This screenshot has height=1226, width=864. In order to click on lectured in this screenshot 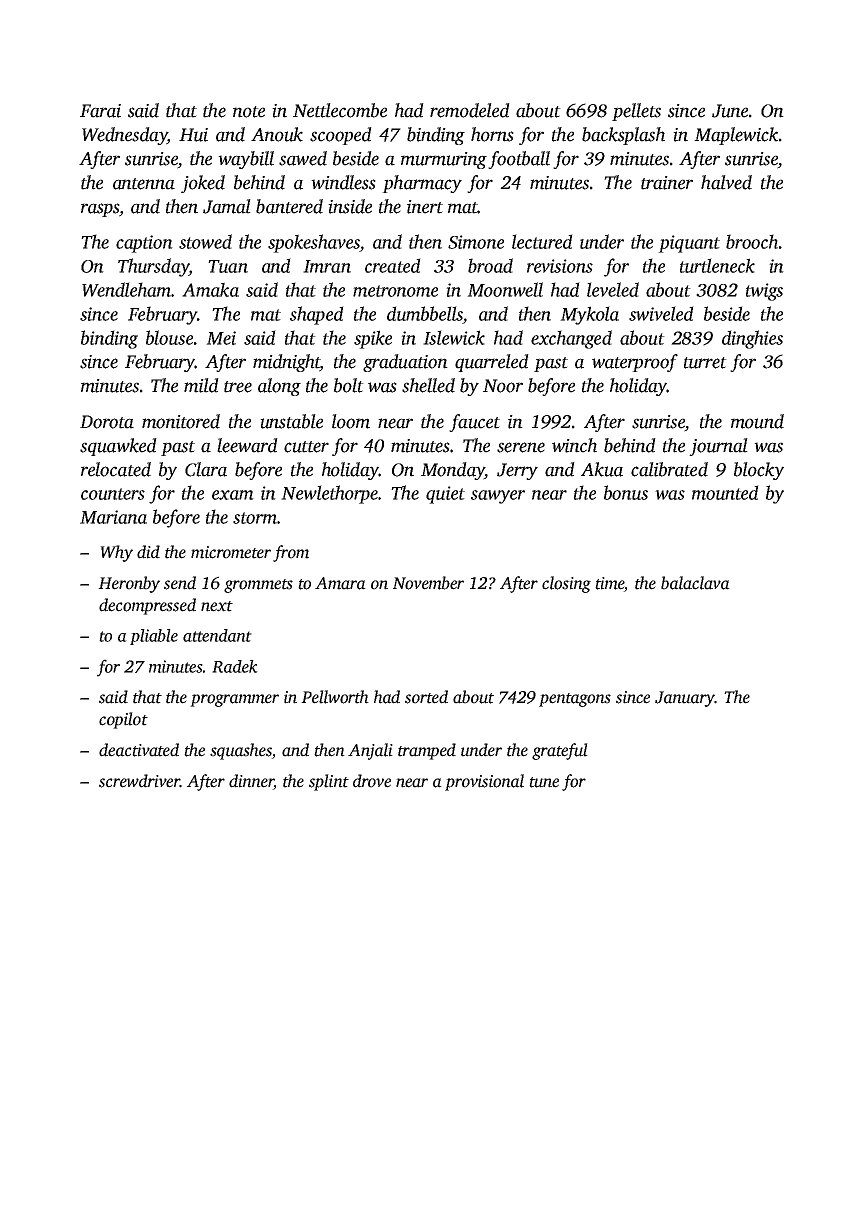, I will do `click(542, 241)`.
